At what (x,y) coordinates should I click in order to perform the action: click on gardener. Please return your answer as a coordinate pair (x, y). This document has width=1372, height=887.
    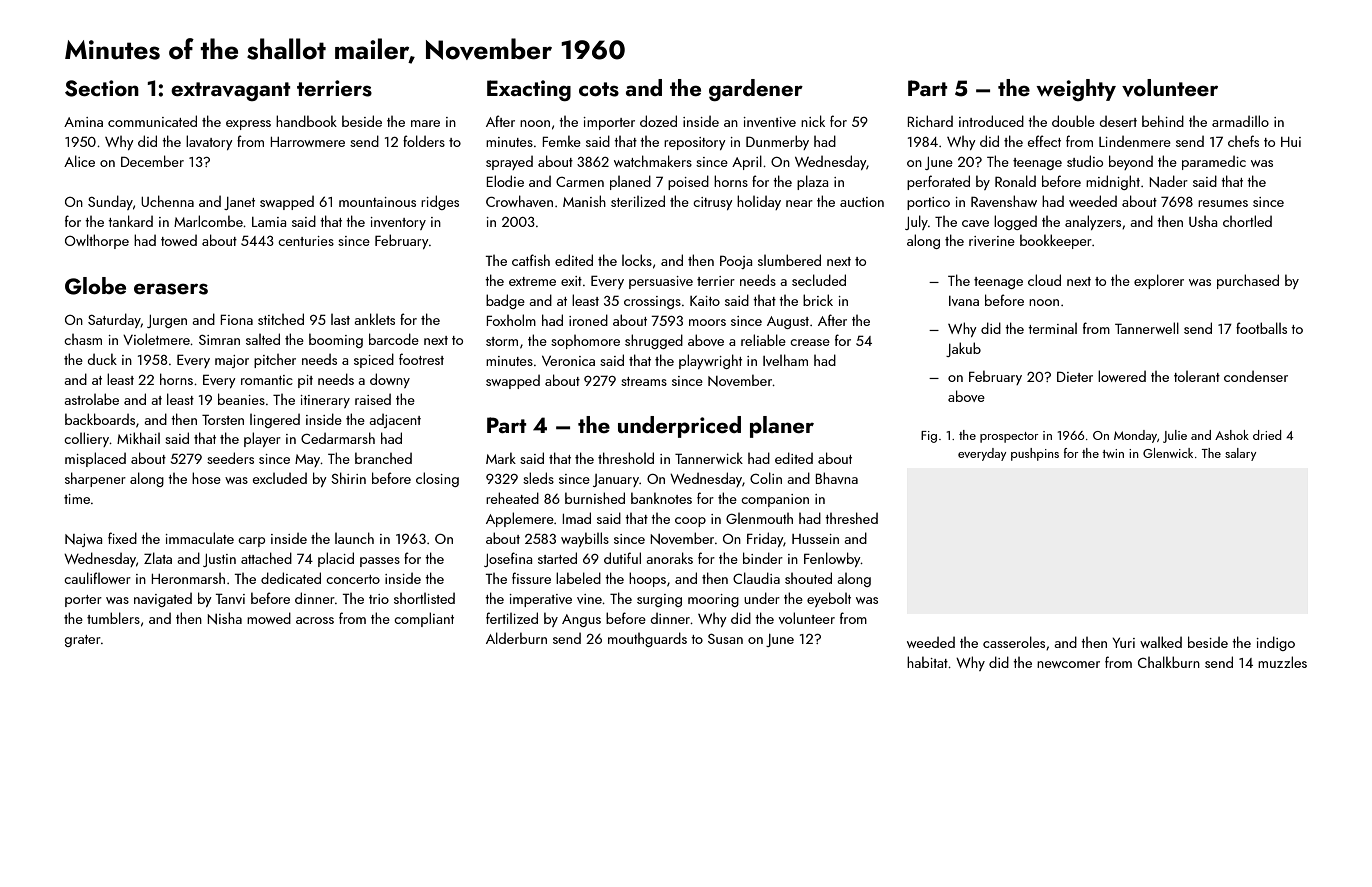
    Looking at the image, I should click on (756, 90).
